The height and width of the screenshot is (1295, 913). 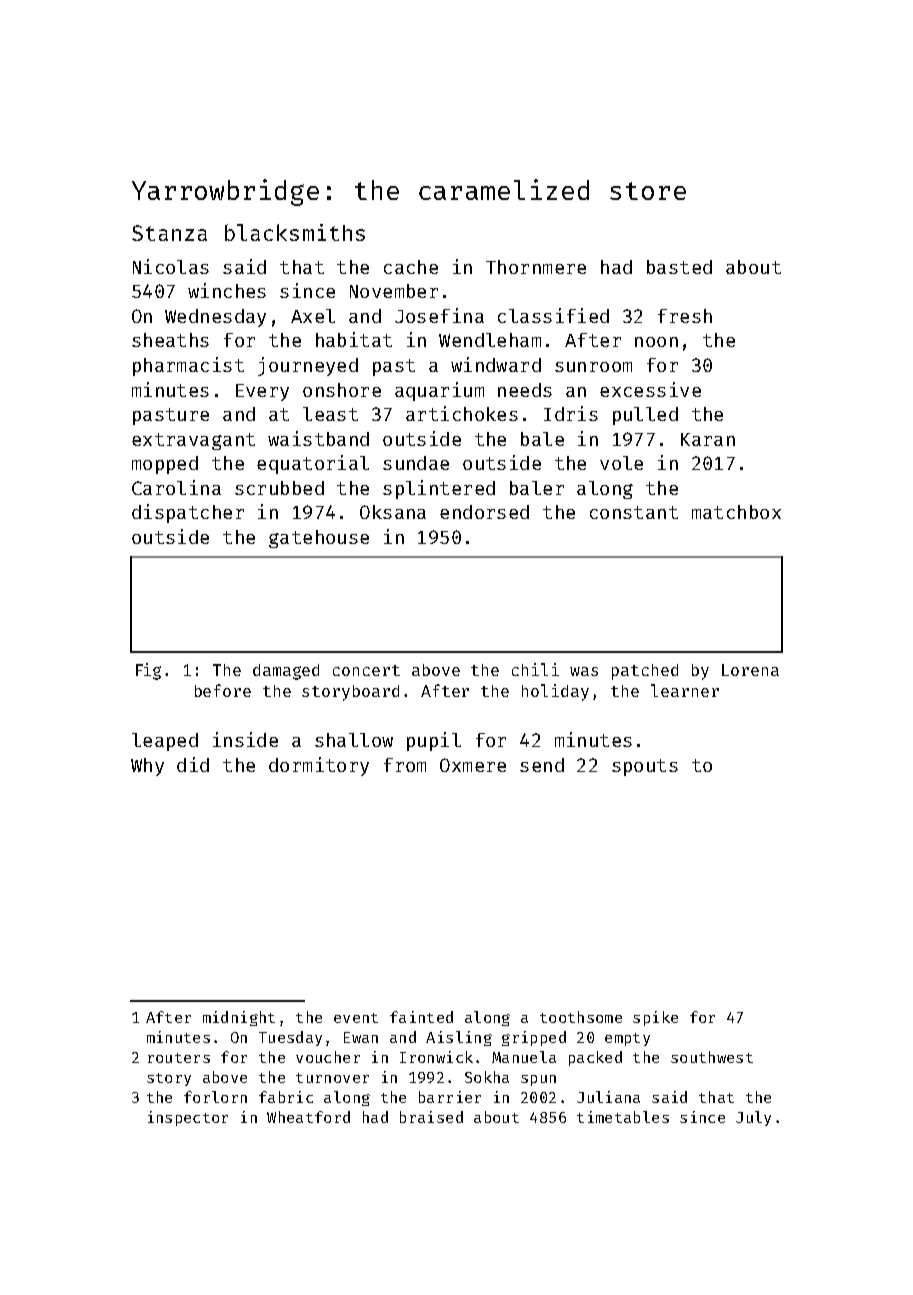 What do you see at coordinates (645, 767) in the screenshot?
I see `spouts` at bounding box center [645, 767].
